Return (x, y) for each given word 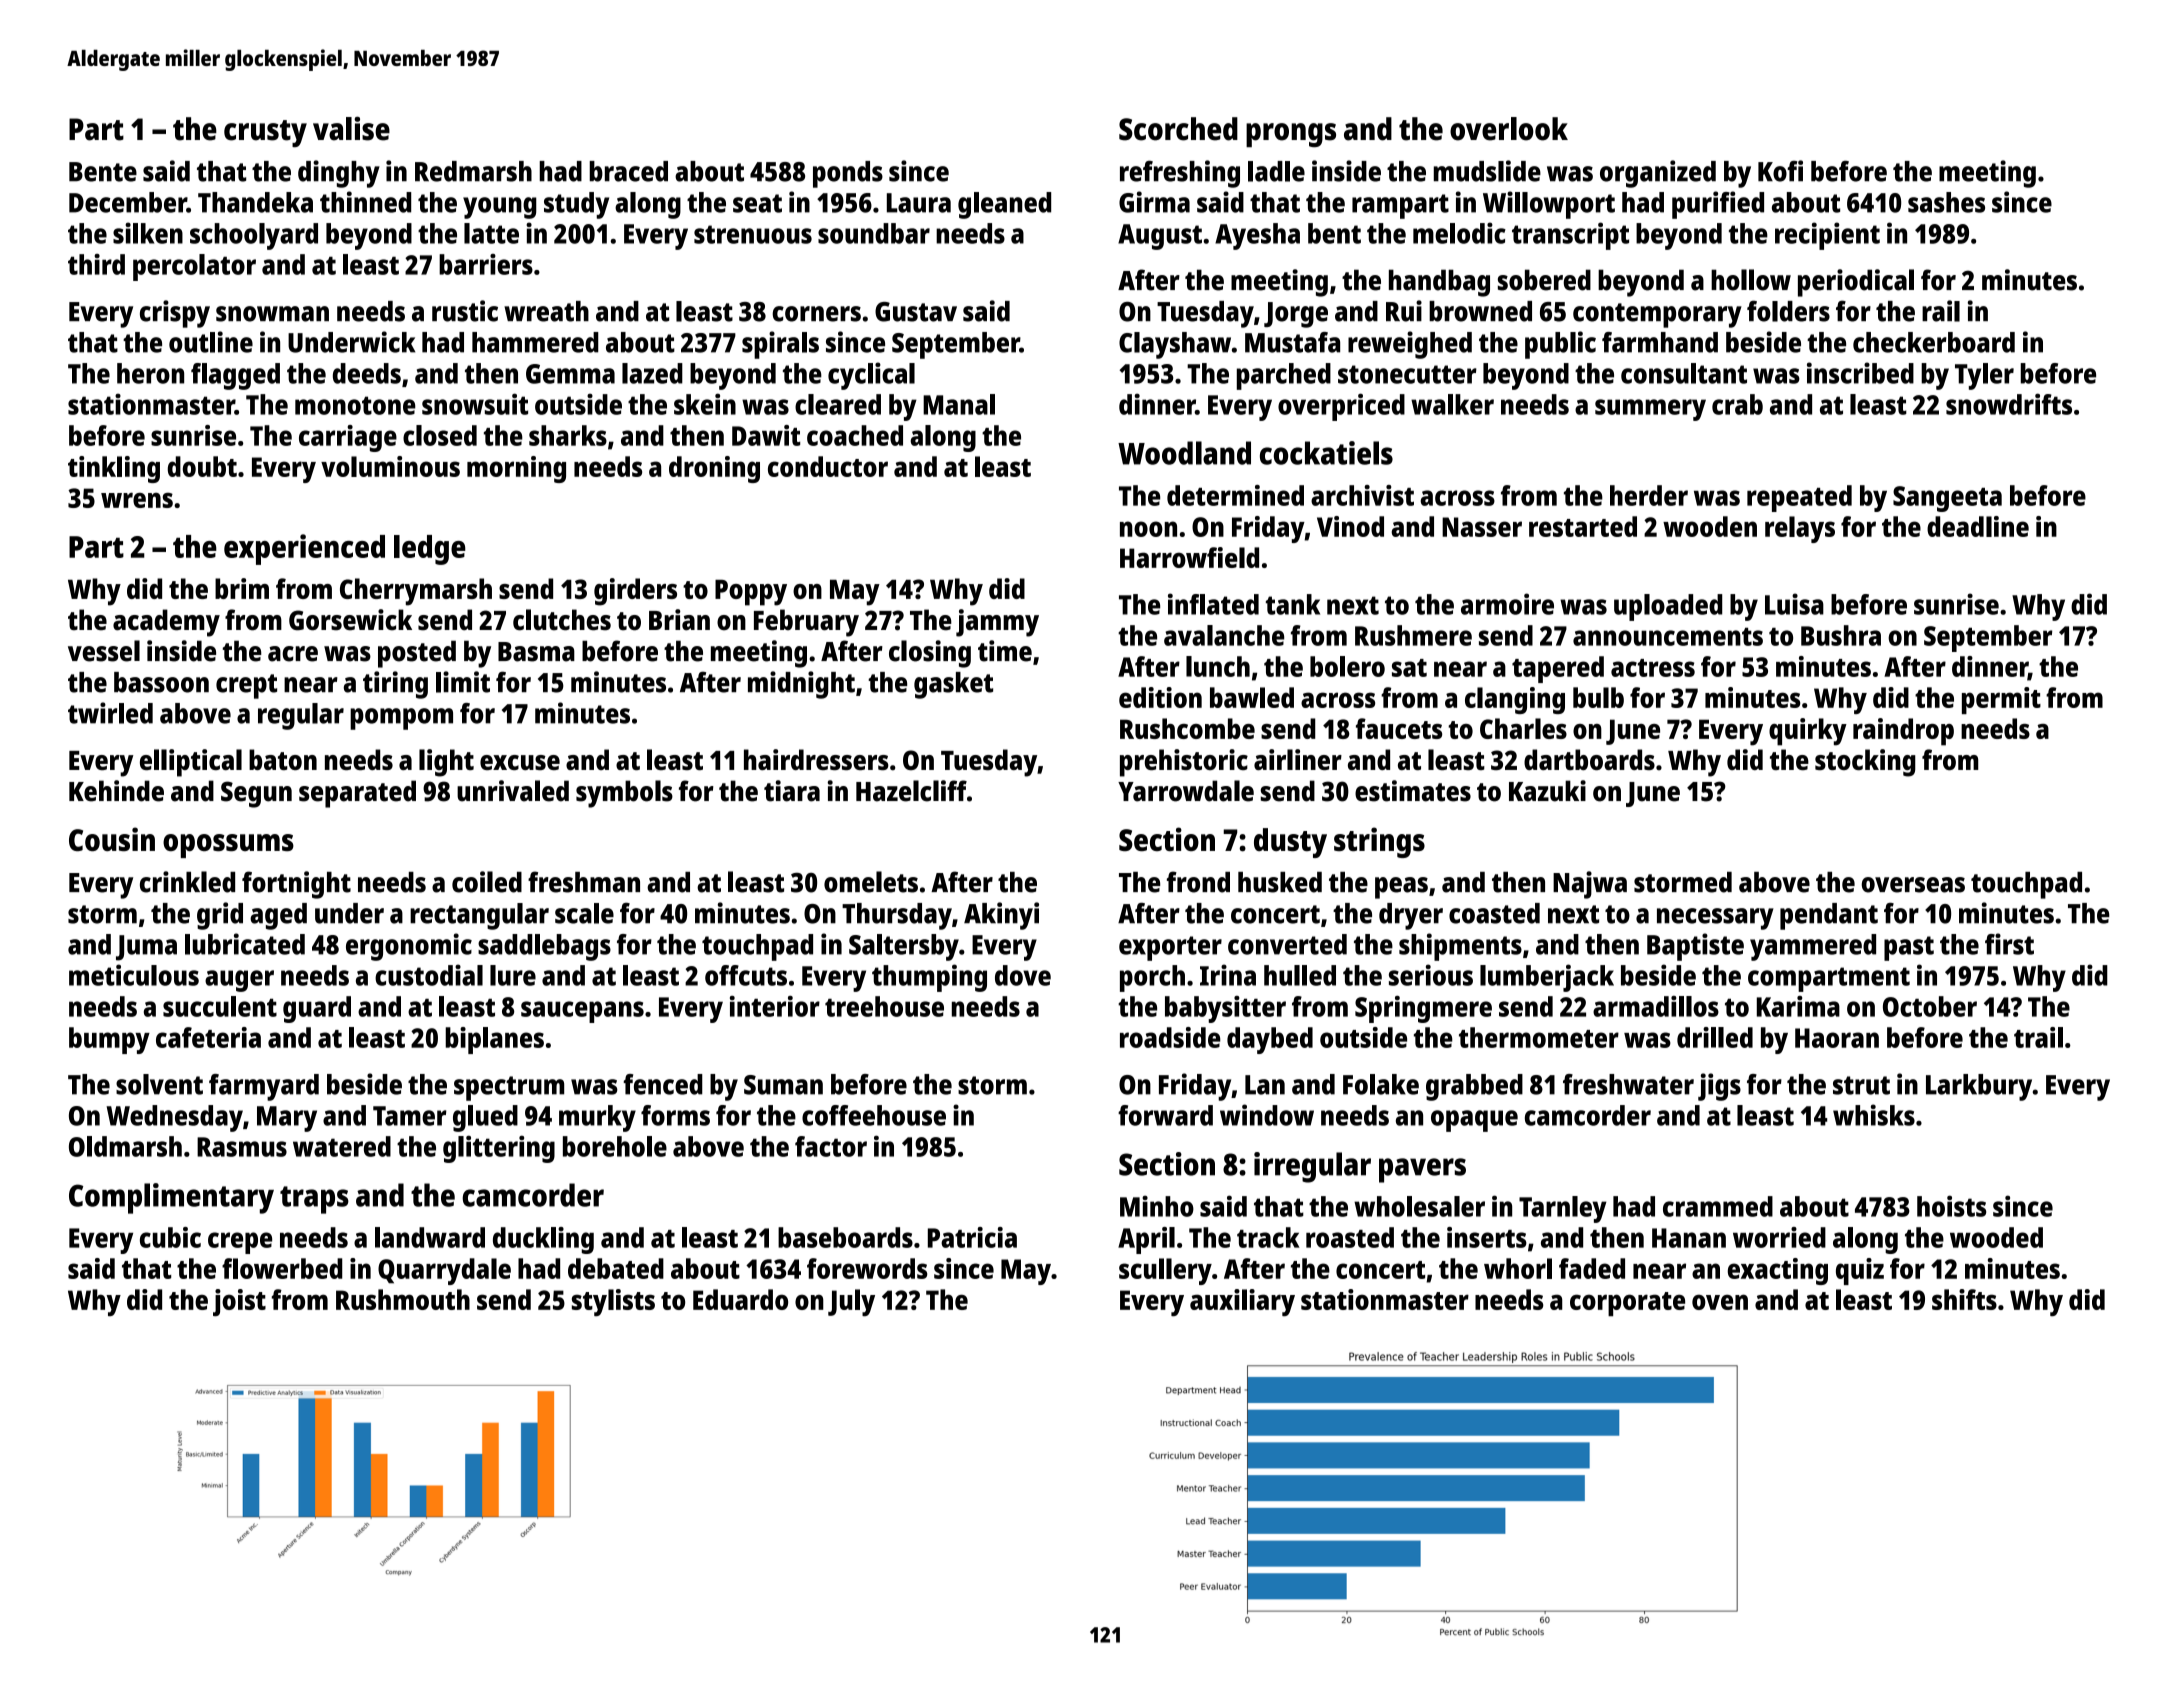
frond (1198, 882)
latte (491, 233)
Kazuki (1547, 791)
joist (239, 1302)
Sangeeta (1947, 499)
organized (1658, 174)
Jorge (1296, 315)
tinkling (114, 469)
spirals (780, 345)
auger (239, 981)
